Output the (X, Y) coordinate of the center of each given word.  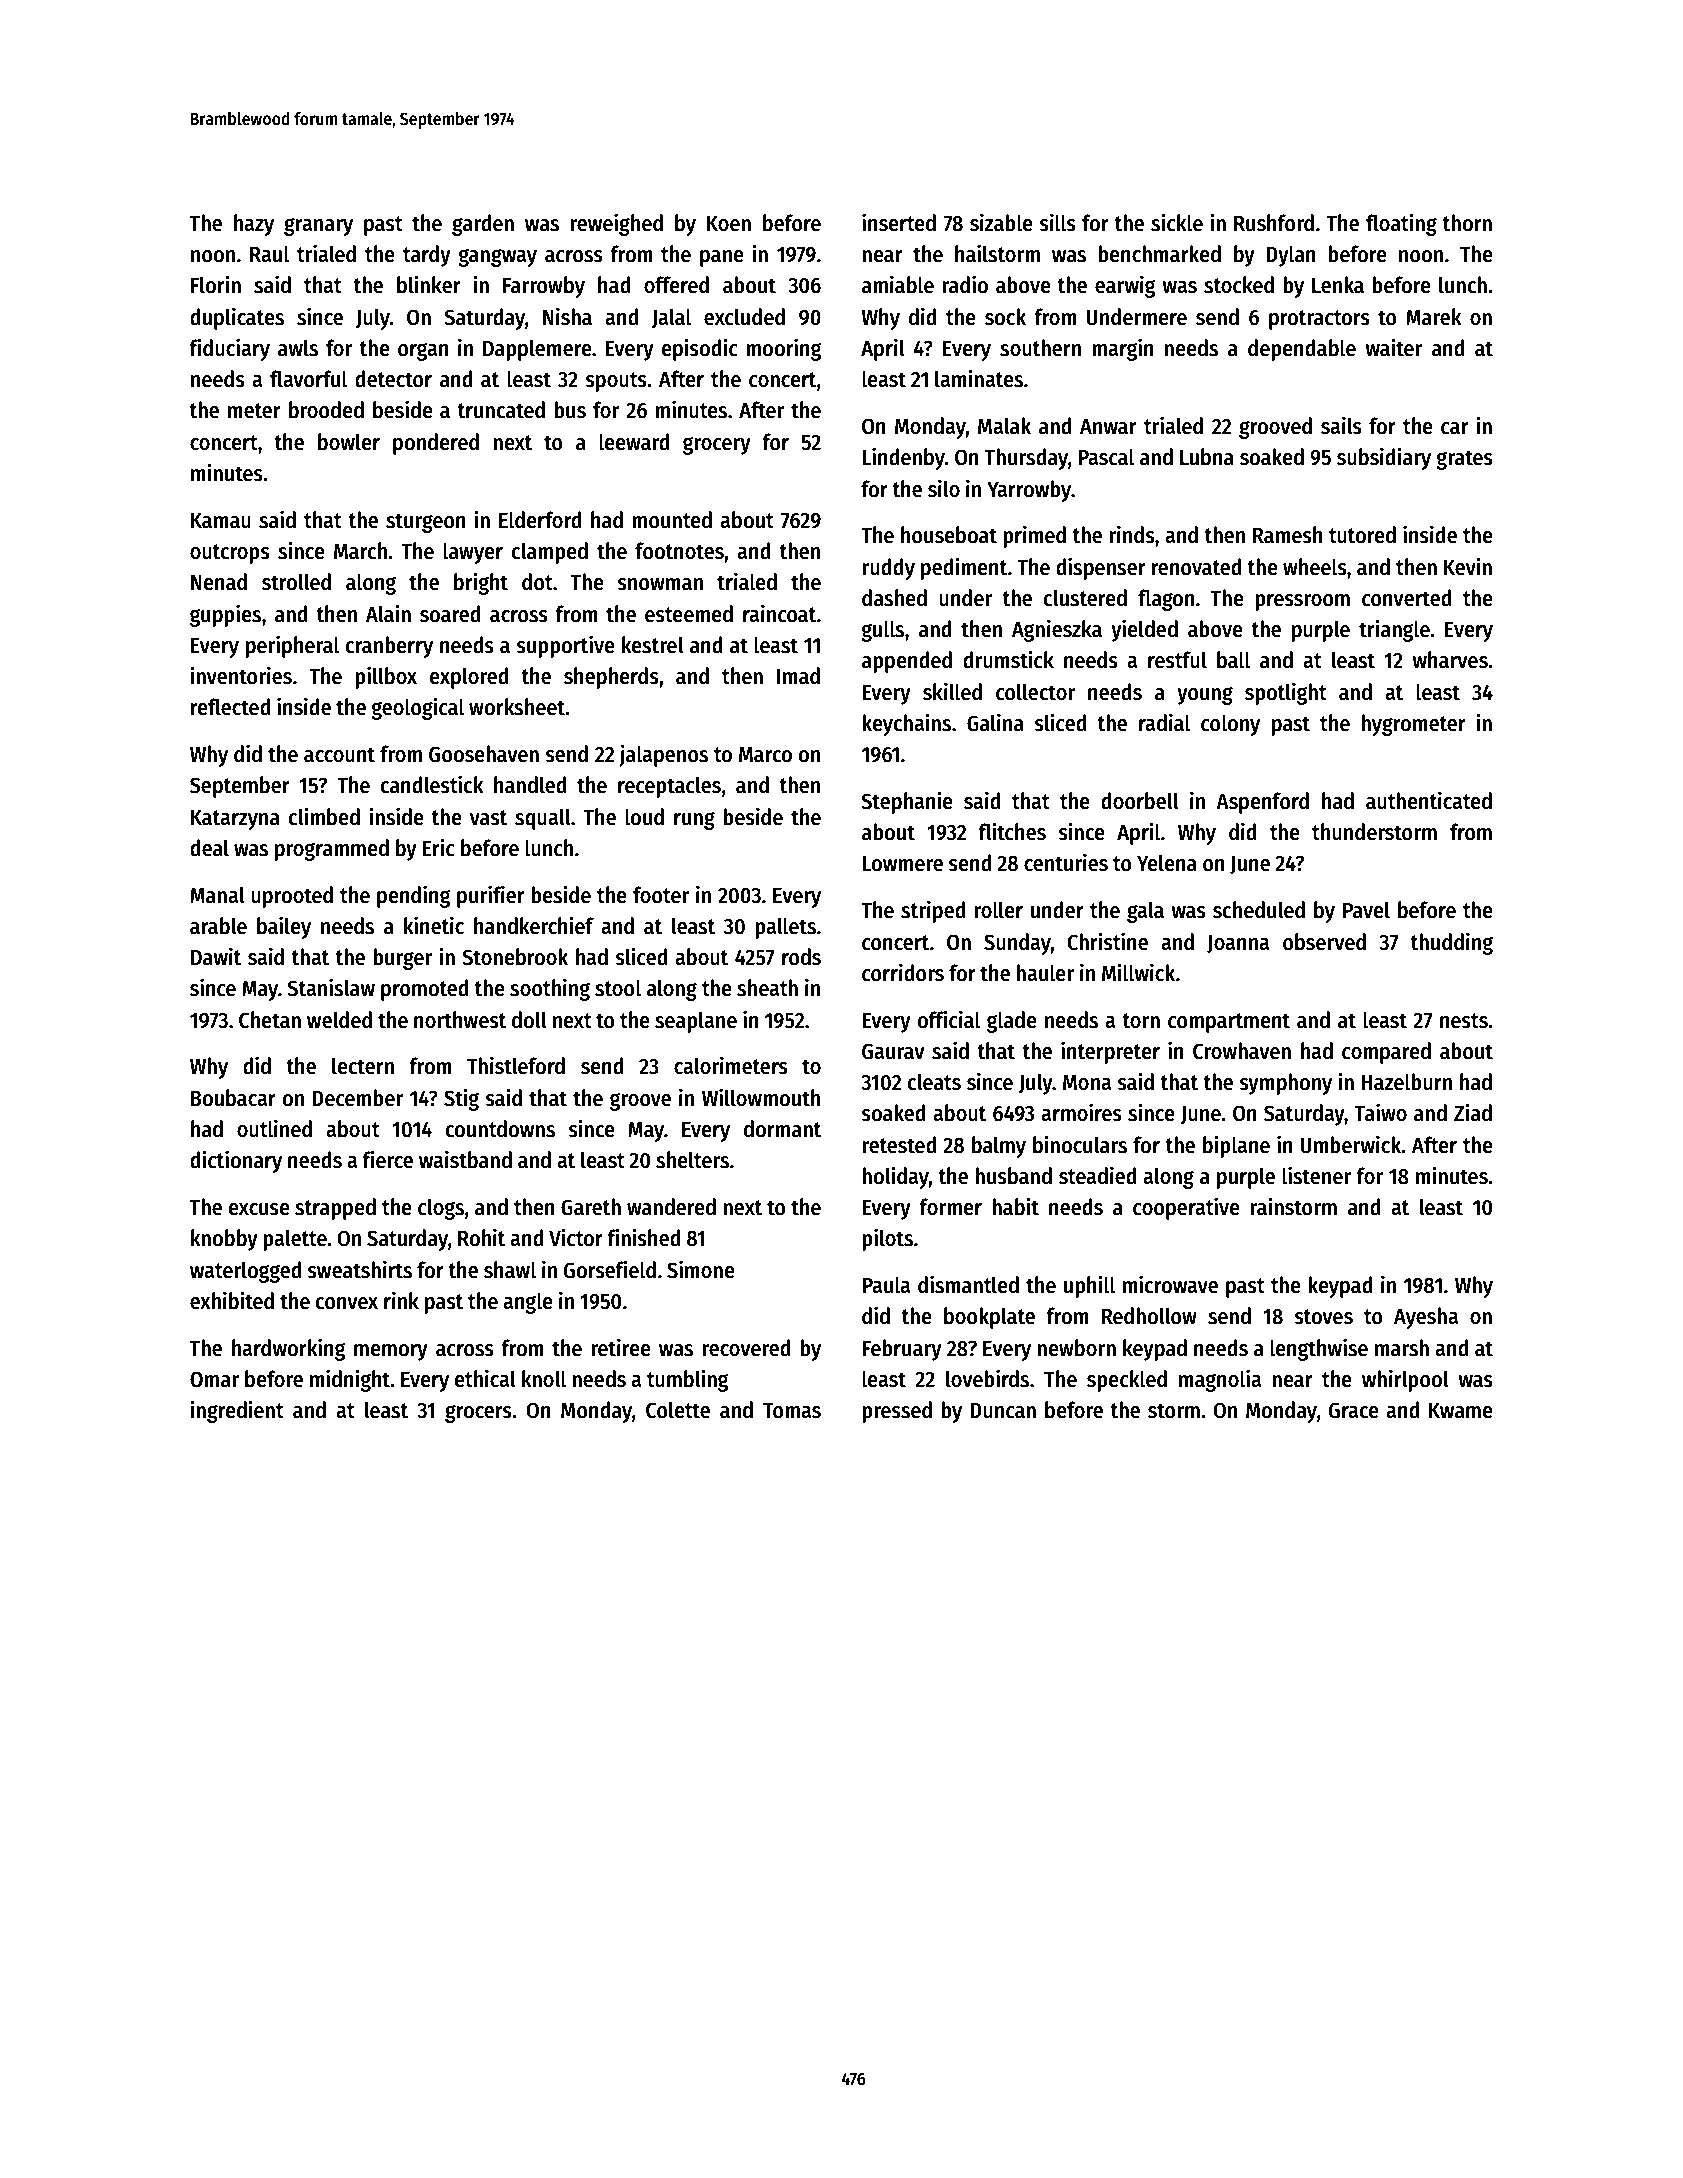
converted (1406, 598)
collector (1035, 692)
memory (391, 1352)
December (357, 1098)
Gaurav (893, 1051)
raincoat (779, 613)
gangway (497, 258)
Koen (729, 224)
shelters (692, 1160)
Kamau (221, 521)
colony (1230, 725)
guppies (225, 615)
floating (1401, 224)
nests (1464, 1021)
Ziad (1473, 1112)
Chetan (270, 1020)
